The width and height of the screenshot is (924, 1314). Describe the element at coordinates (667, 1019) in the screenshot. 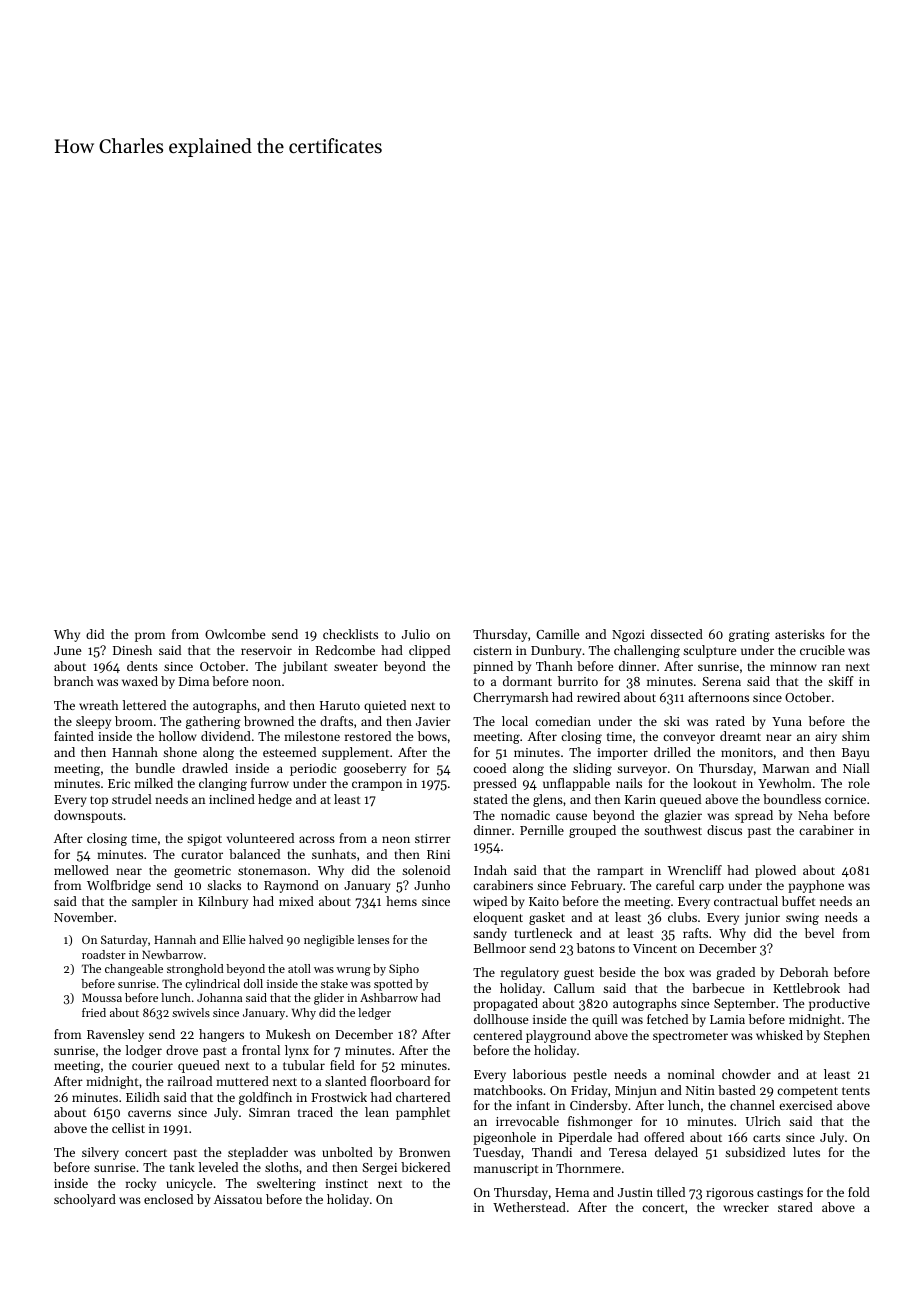

I see `fetched` at that location.
